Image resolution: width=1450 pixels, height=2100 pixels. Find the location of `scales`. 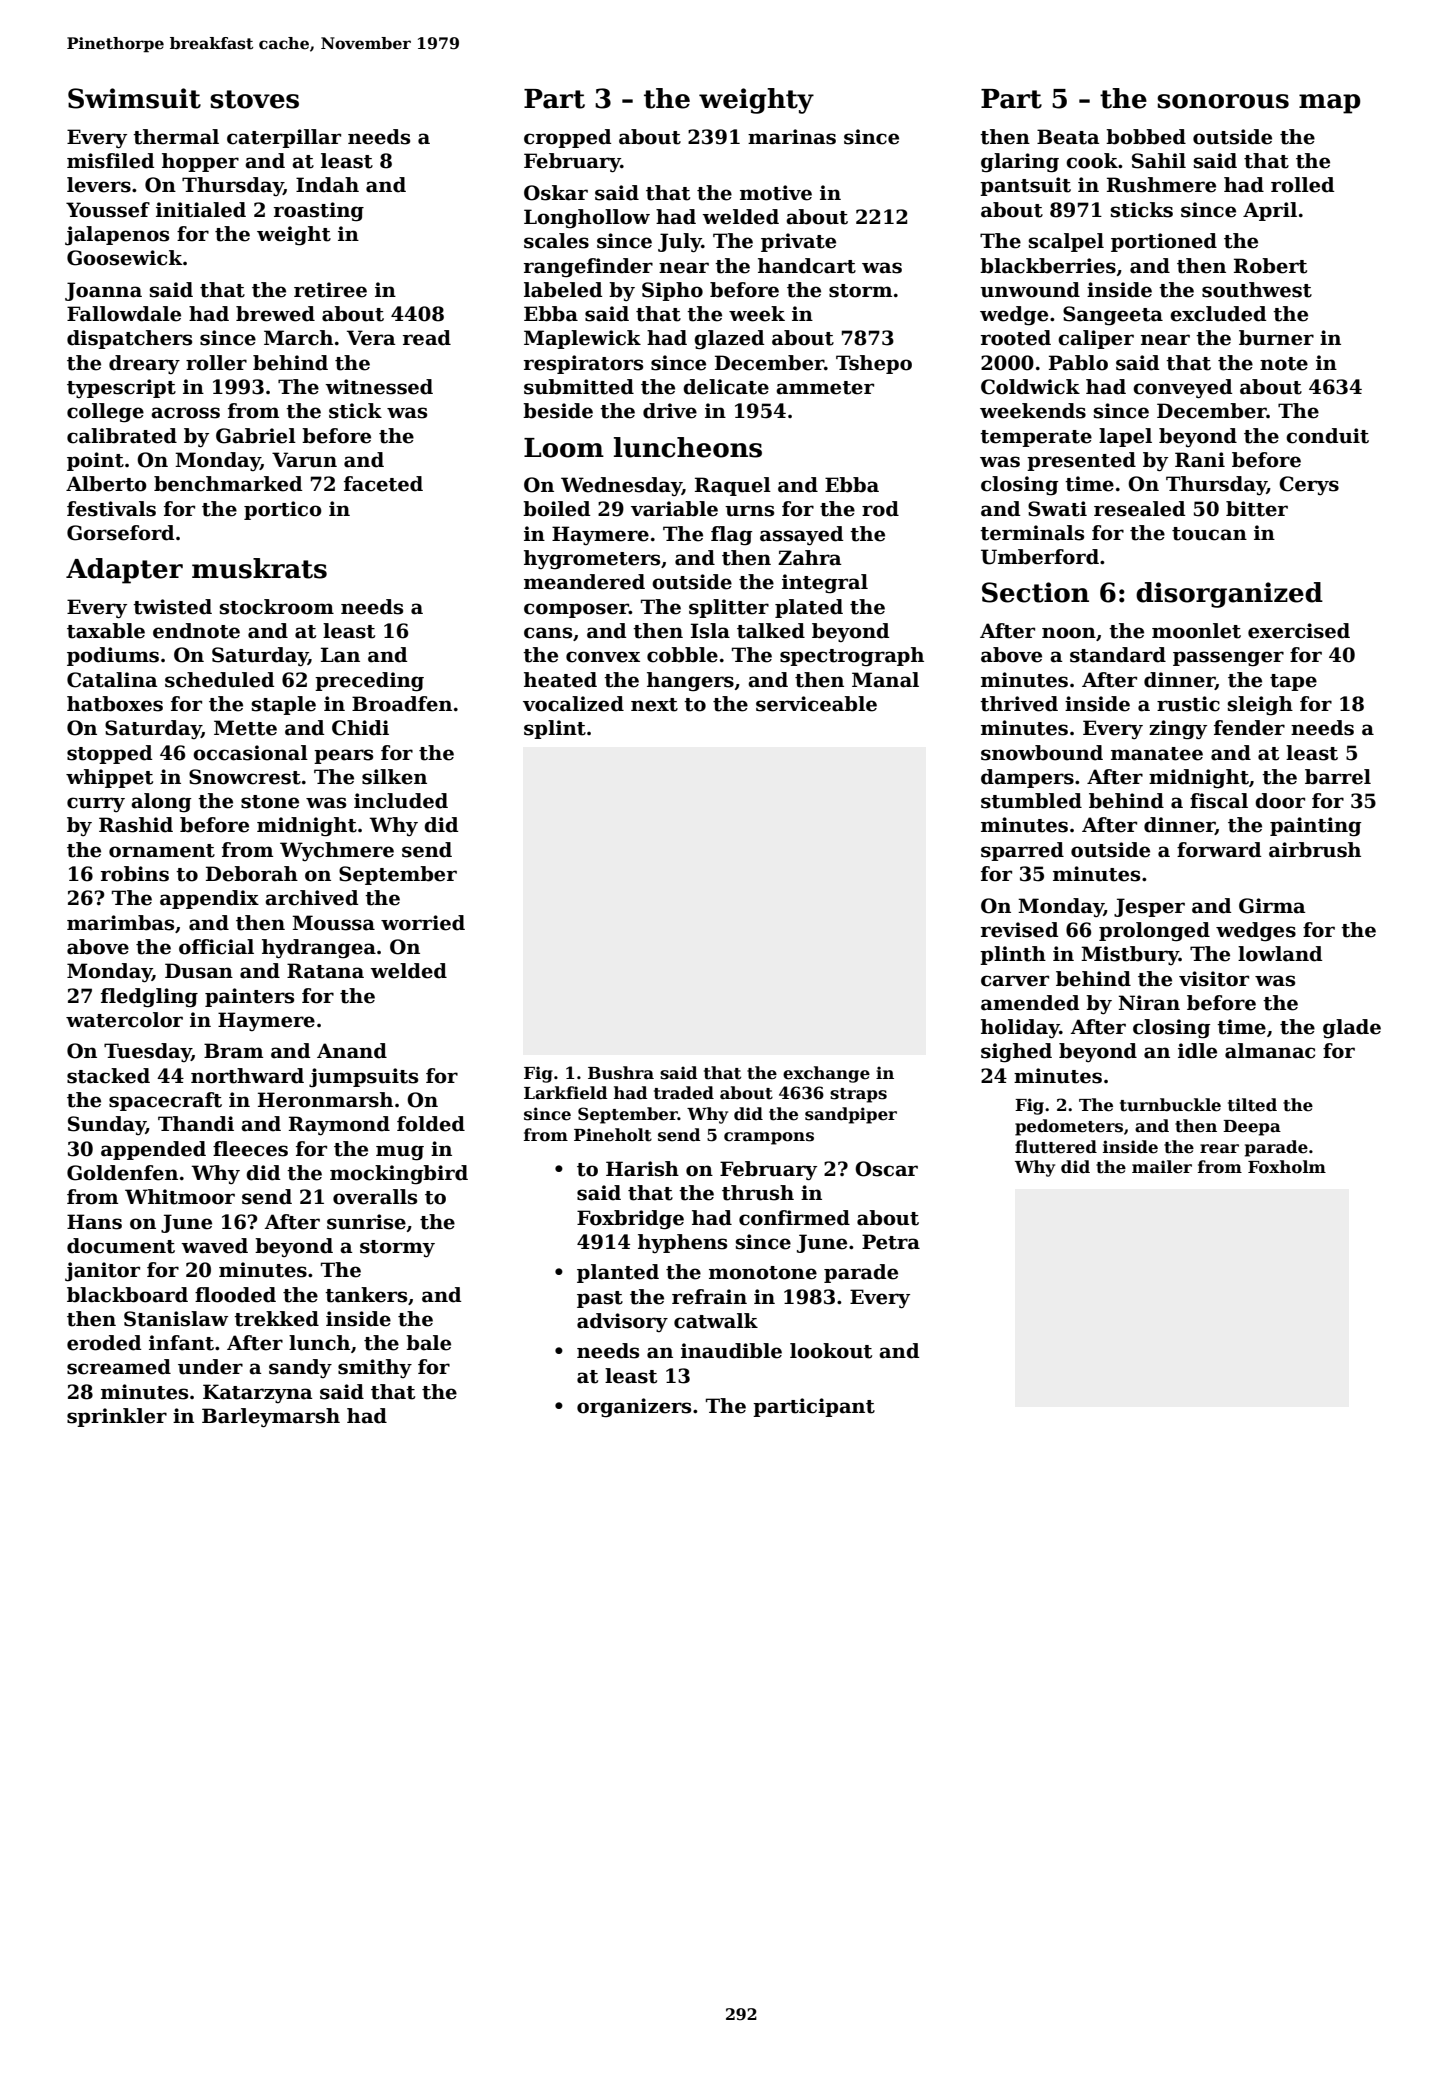

scales is located at coordinates (556, 241).
